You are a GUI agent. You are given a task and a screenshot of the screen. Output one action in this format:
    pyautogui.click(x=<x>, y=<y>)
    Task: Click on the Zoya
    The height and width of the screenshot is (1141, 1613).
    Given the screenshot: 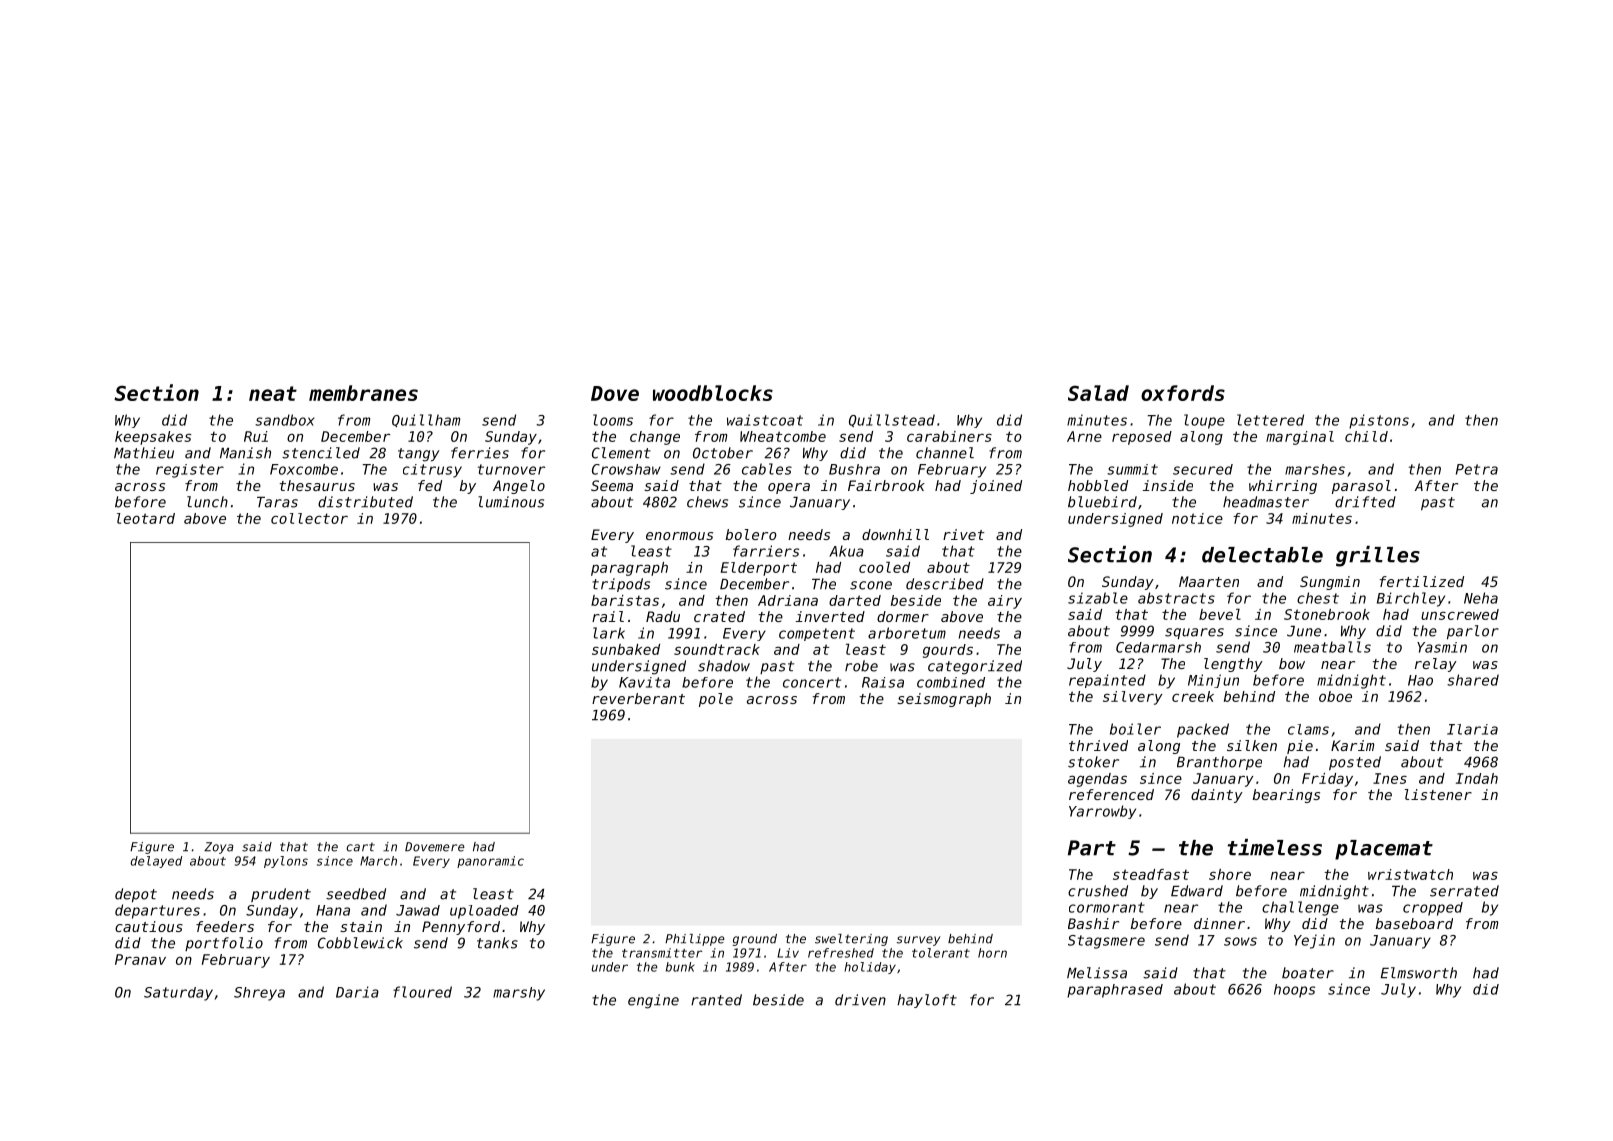 What is the action you would take?
    pyautogui.click(x=219, y=848)
